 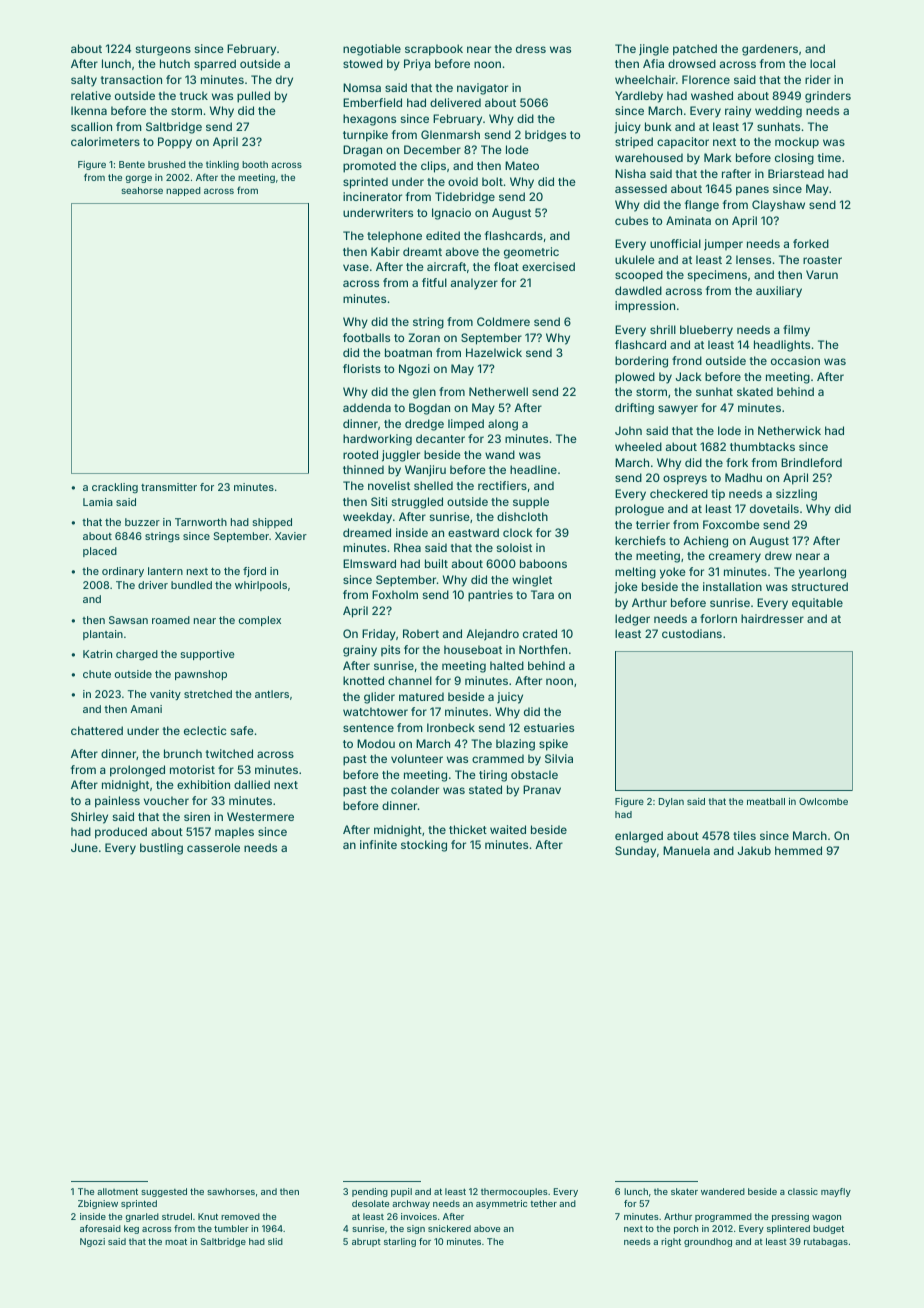 I want to click on salty, so click(x=84, y=81).
